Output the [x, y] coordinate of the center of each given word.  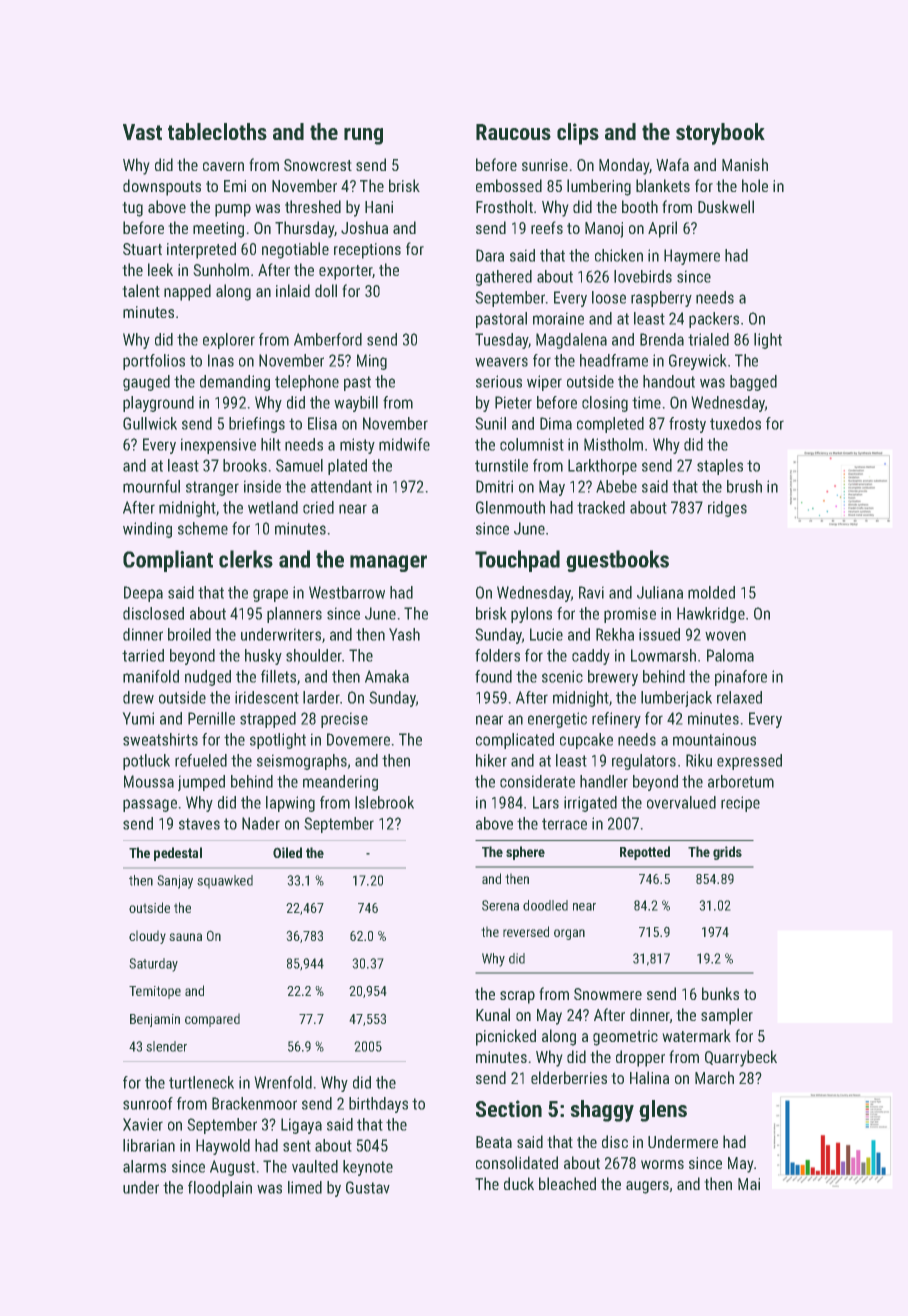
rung [363, 136]
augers [647, 1187]
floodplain [220, 1189]
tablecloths [217, 131]
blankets [663, 185]
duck [519, 1183]
